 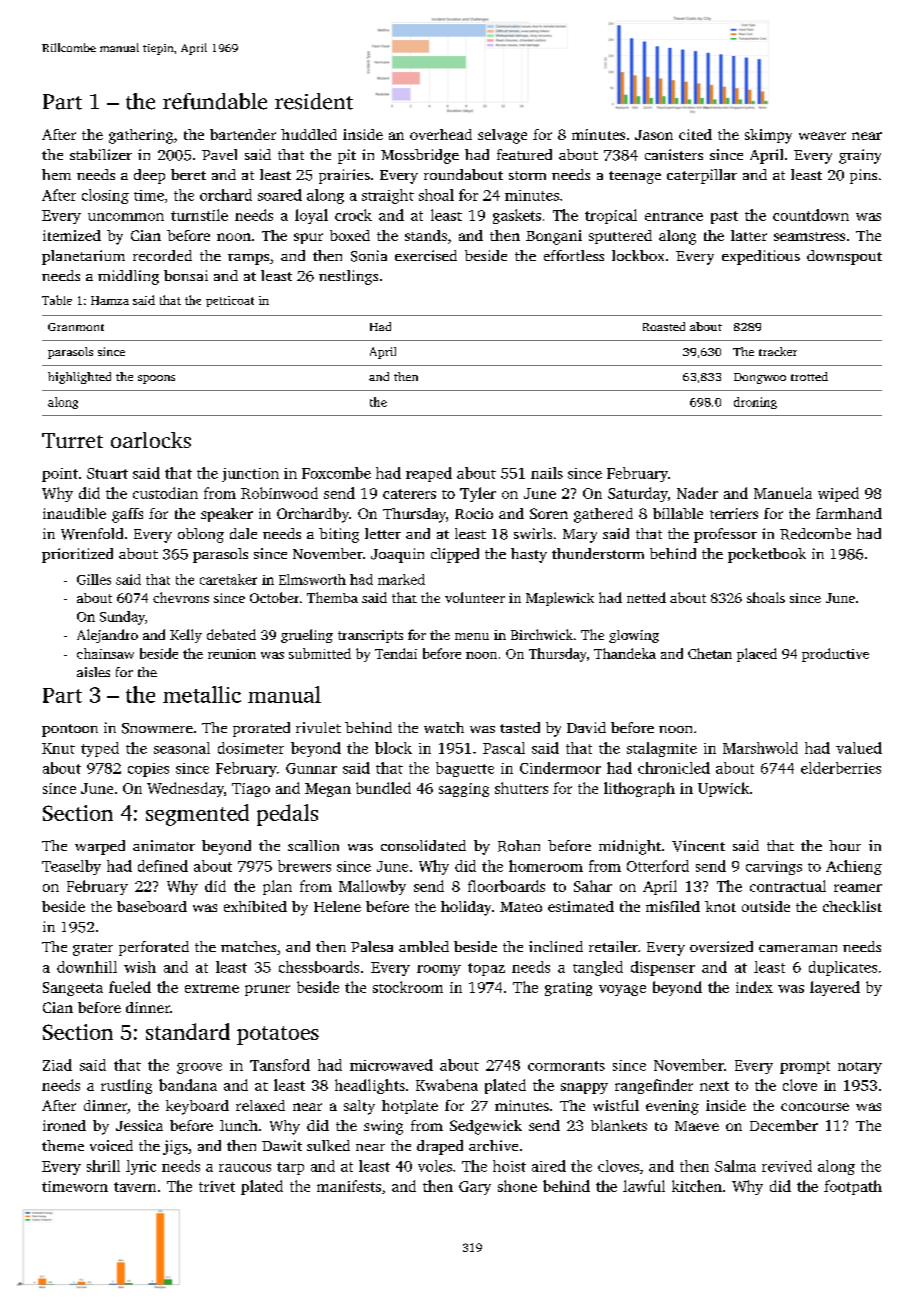 What do you see at coordinates (646, 597) in the image?
I see `netted` at bounding box center [646, 597].
